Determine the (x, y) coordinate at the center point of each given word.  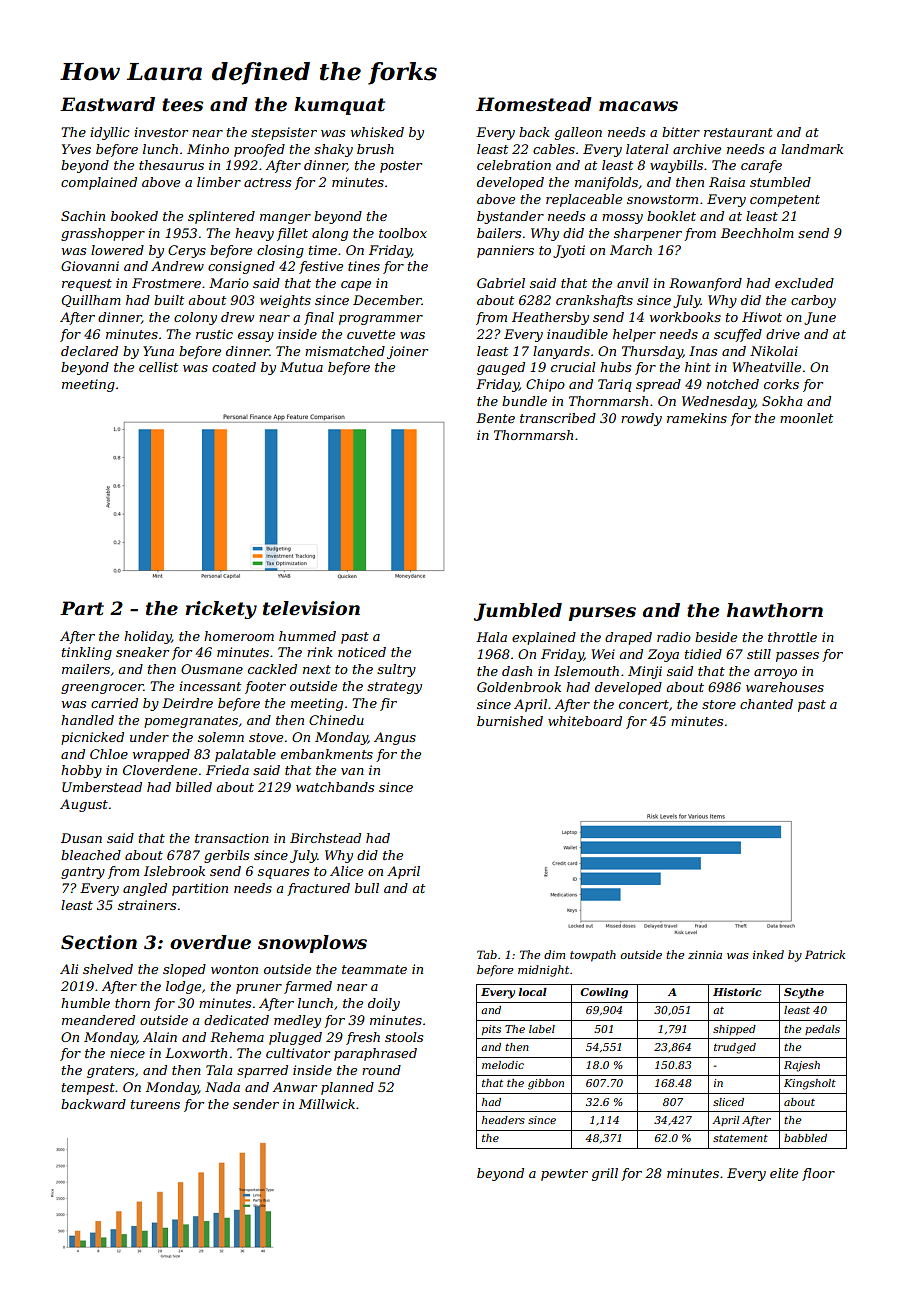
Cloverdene (160, 770)
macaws (638, 106)
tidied (703, 654)
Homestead (534, 104)
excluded (804, 283)
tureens (155, 1104)
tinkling (87, 653)
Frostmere (166, 283)
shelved (108, 969)
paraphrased (375, 1054)
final (319, 318)
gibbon (546, 1084)
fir (388, 704)
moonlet (806, 418)
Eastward (107, 104)
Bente (495, 418)
